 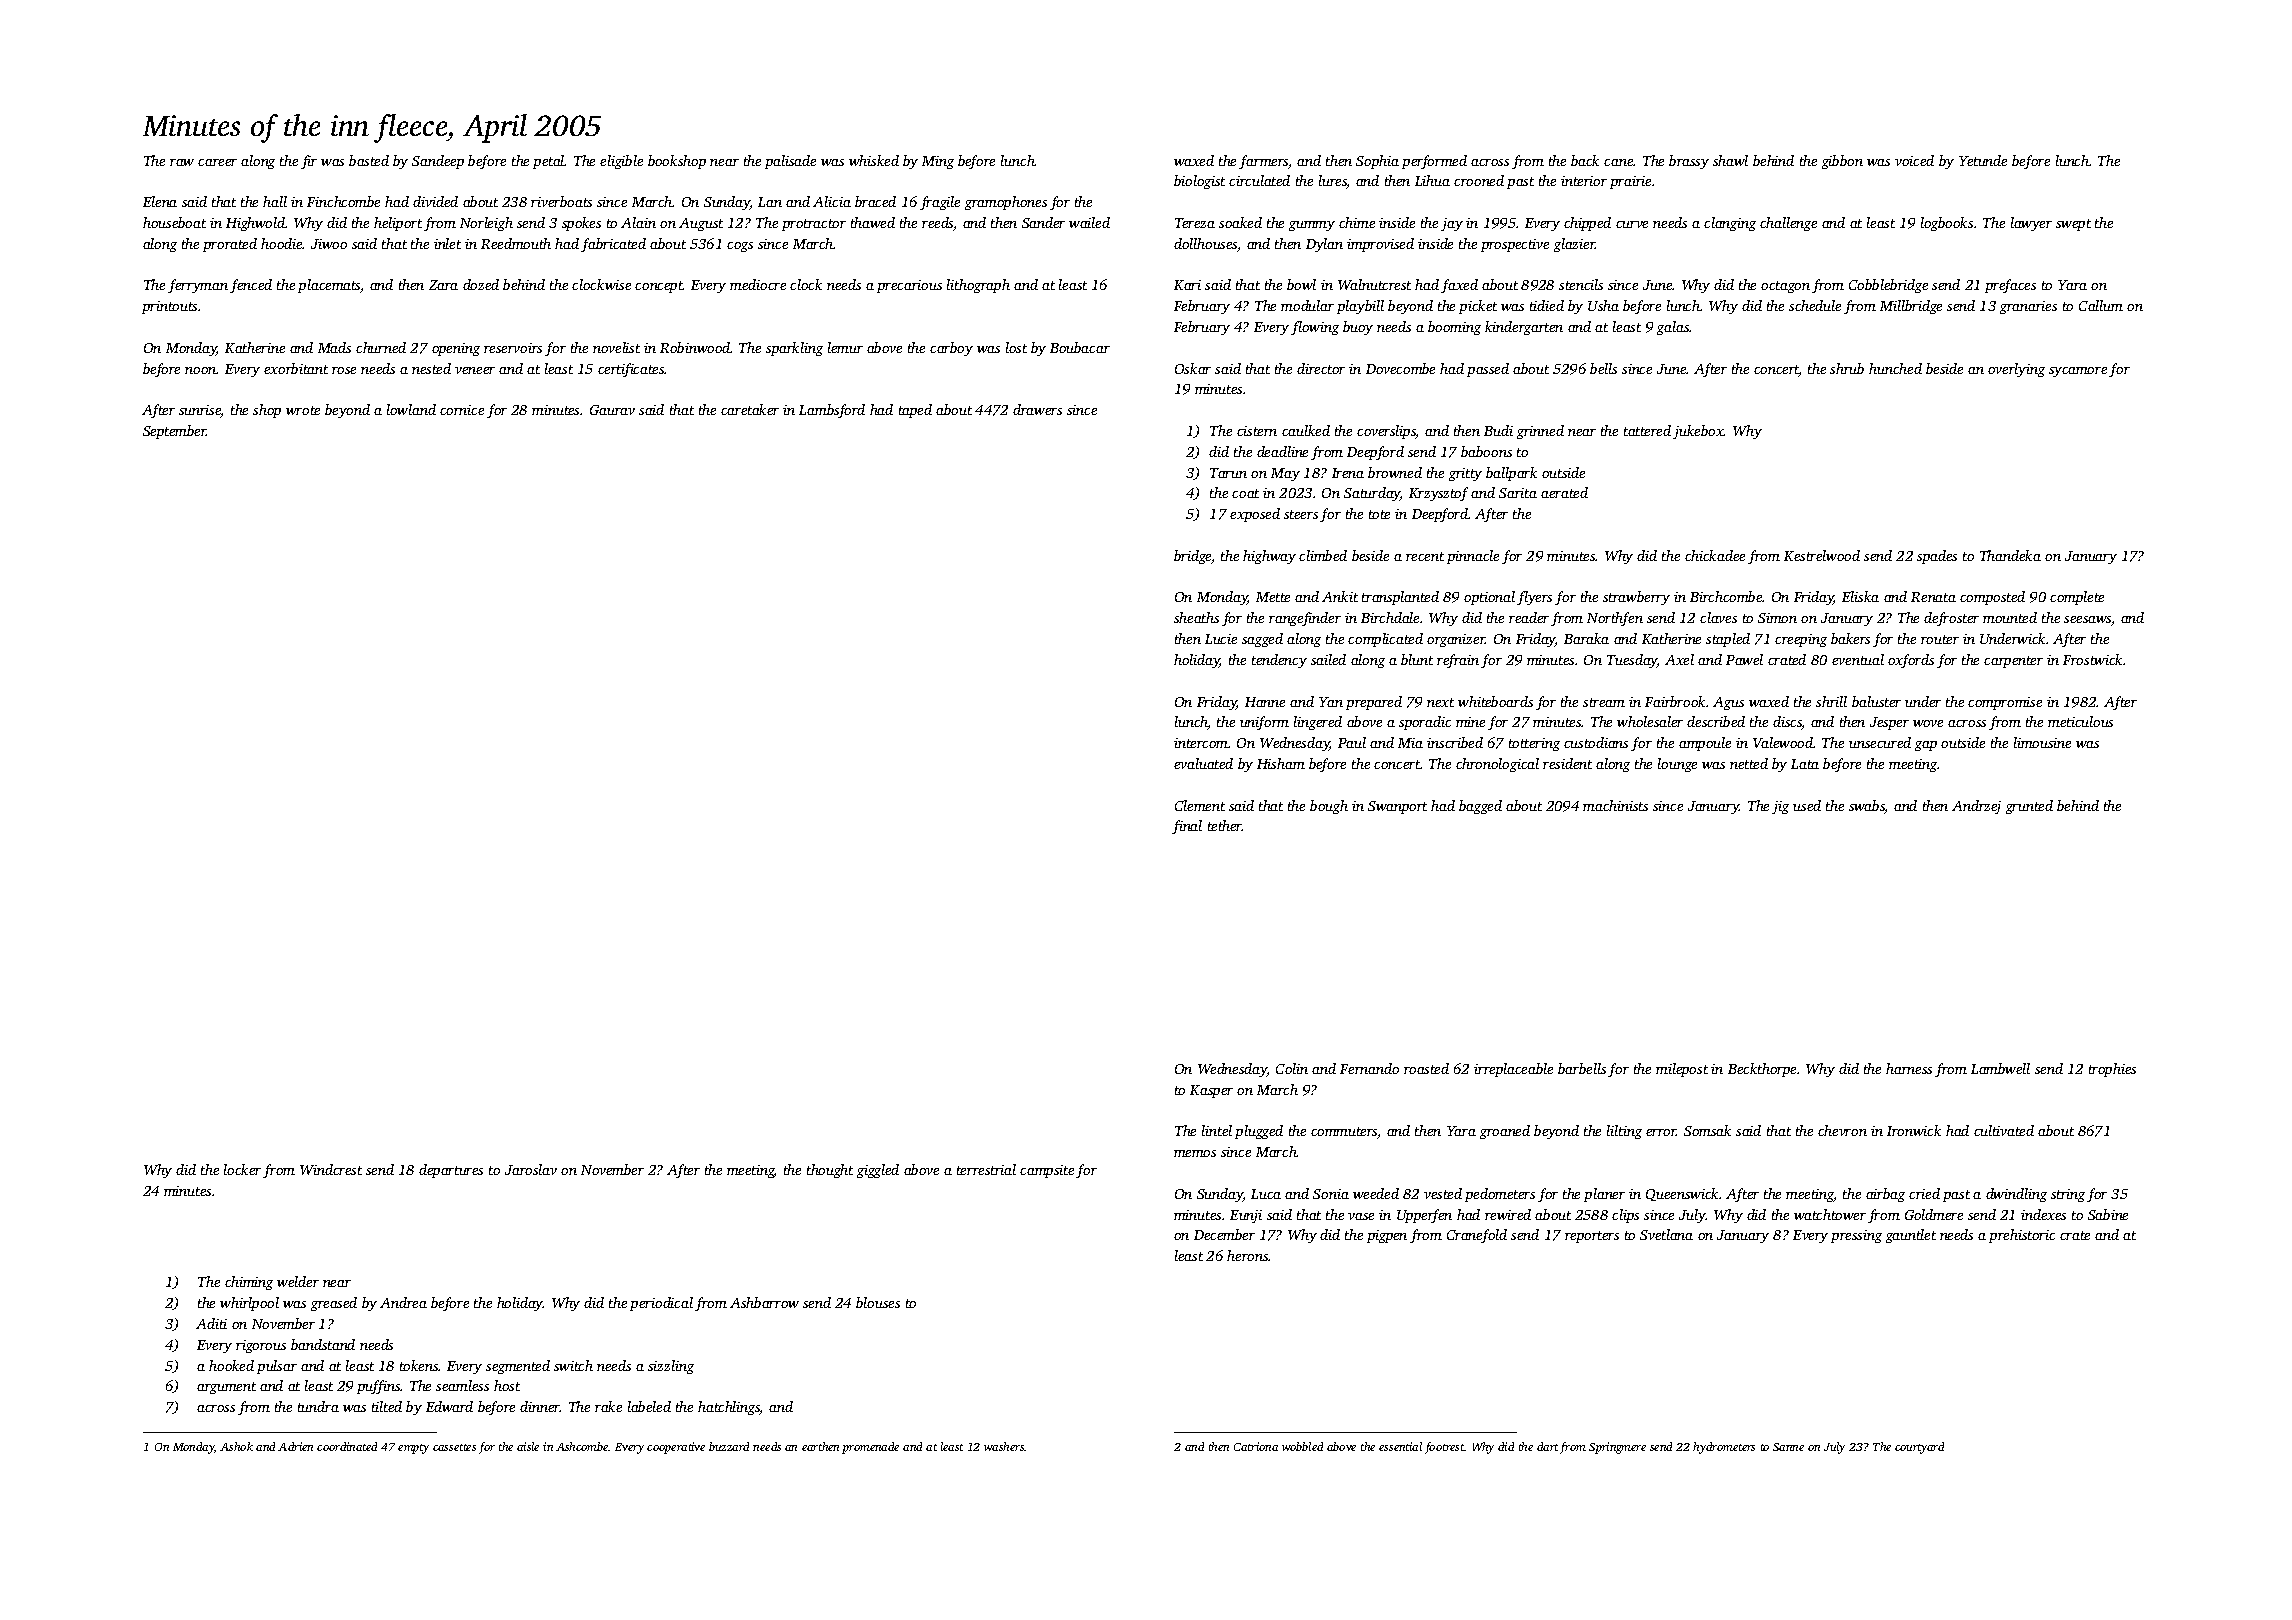 What do you see at coordinates (915, 411) in the screenshot?
I see `taped` at bounding box center [915, 411].
